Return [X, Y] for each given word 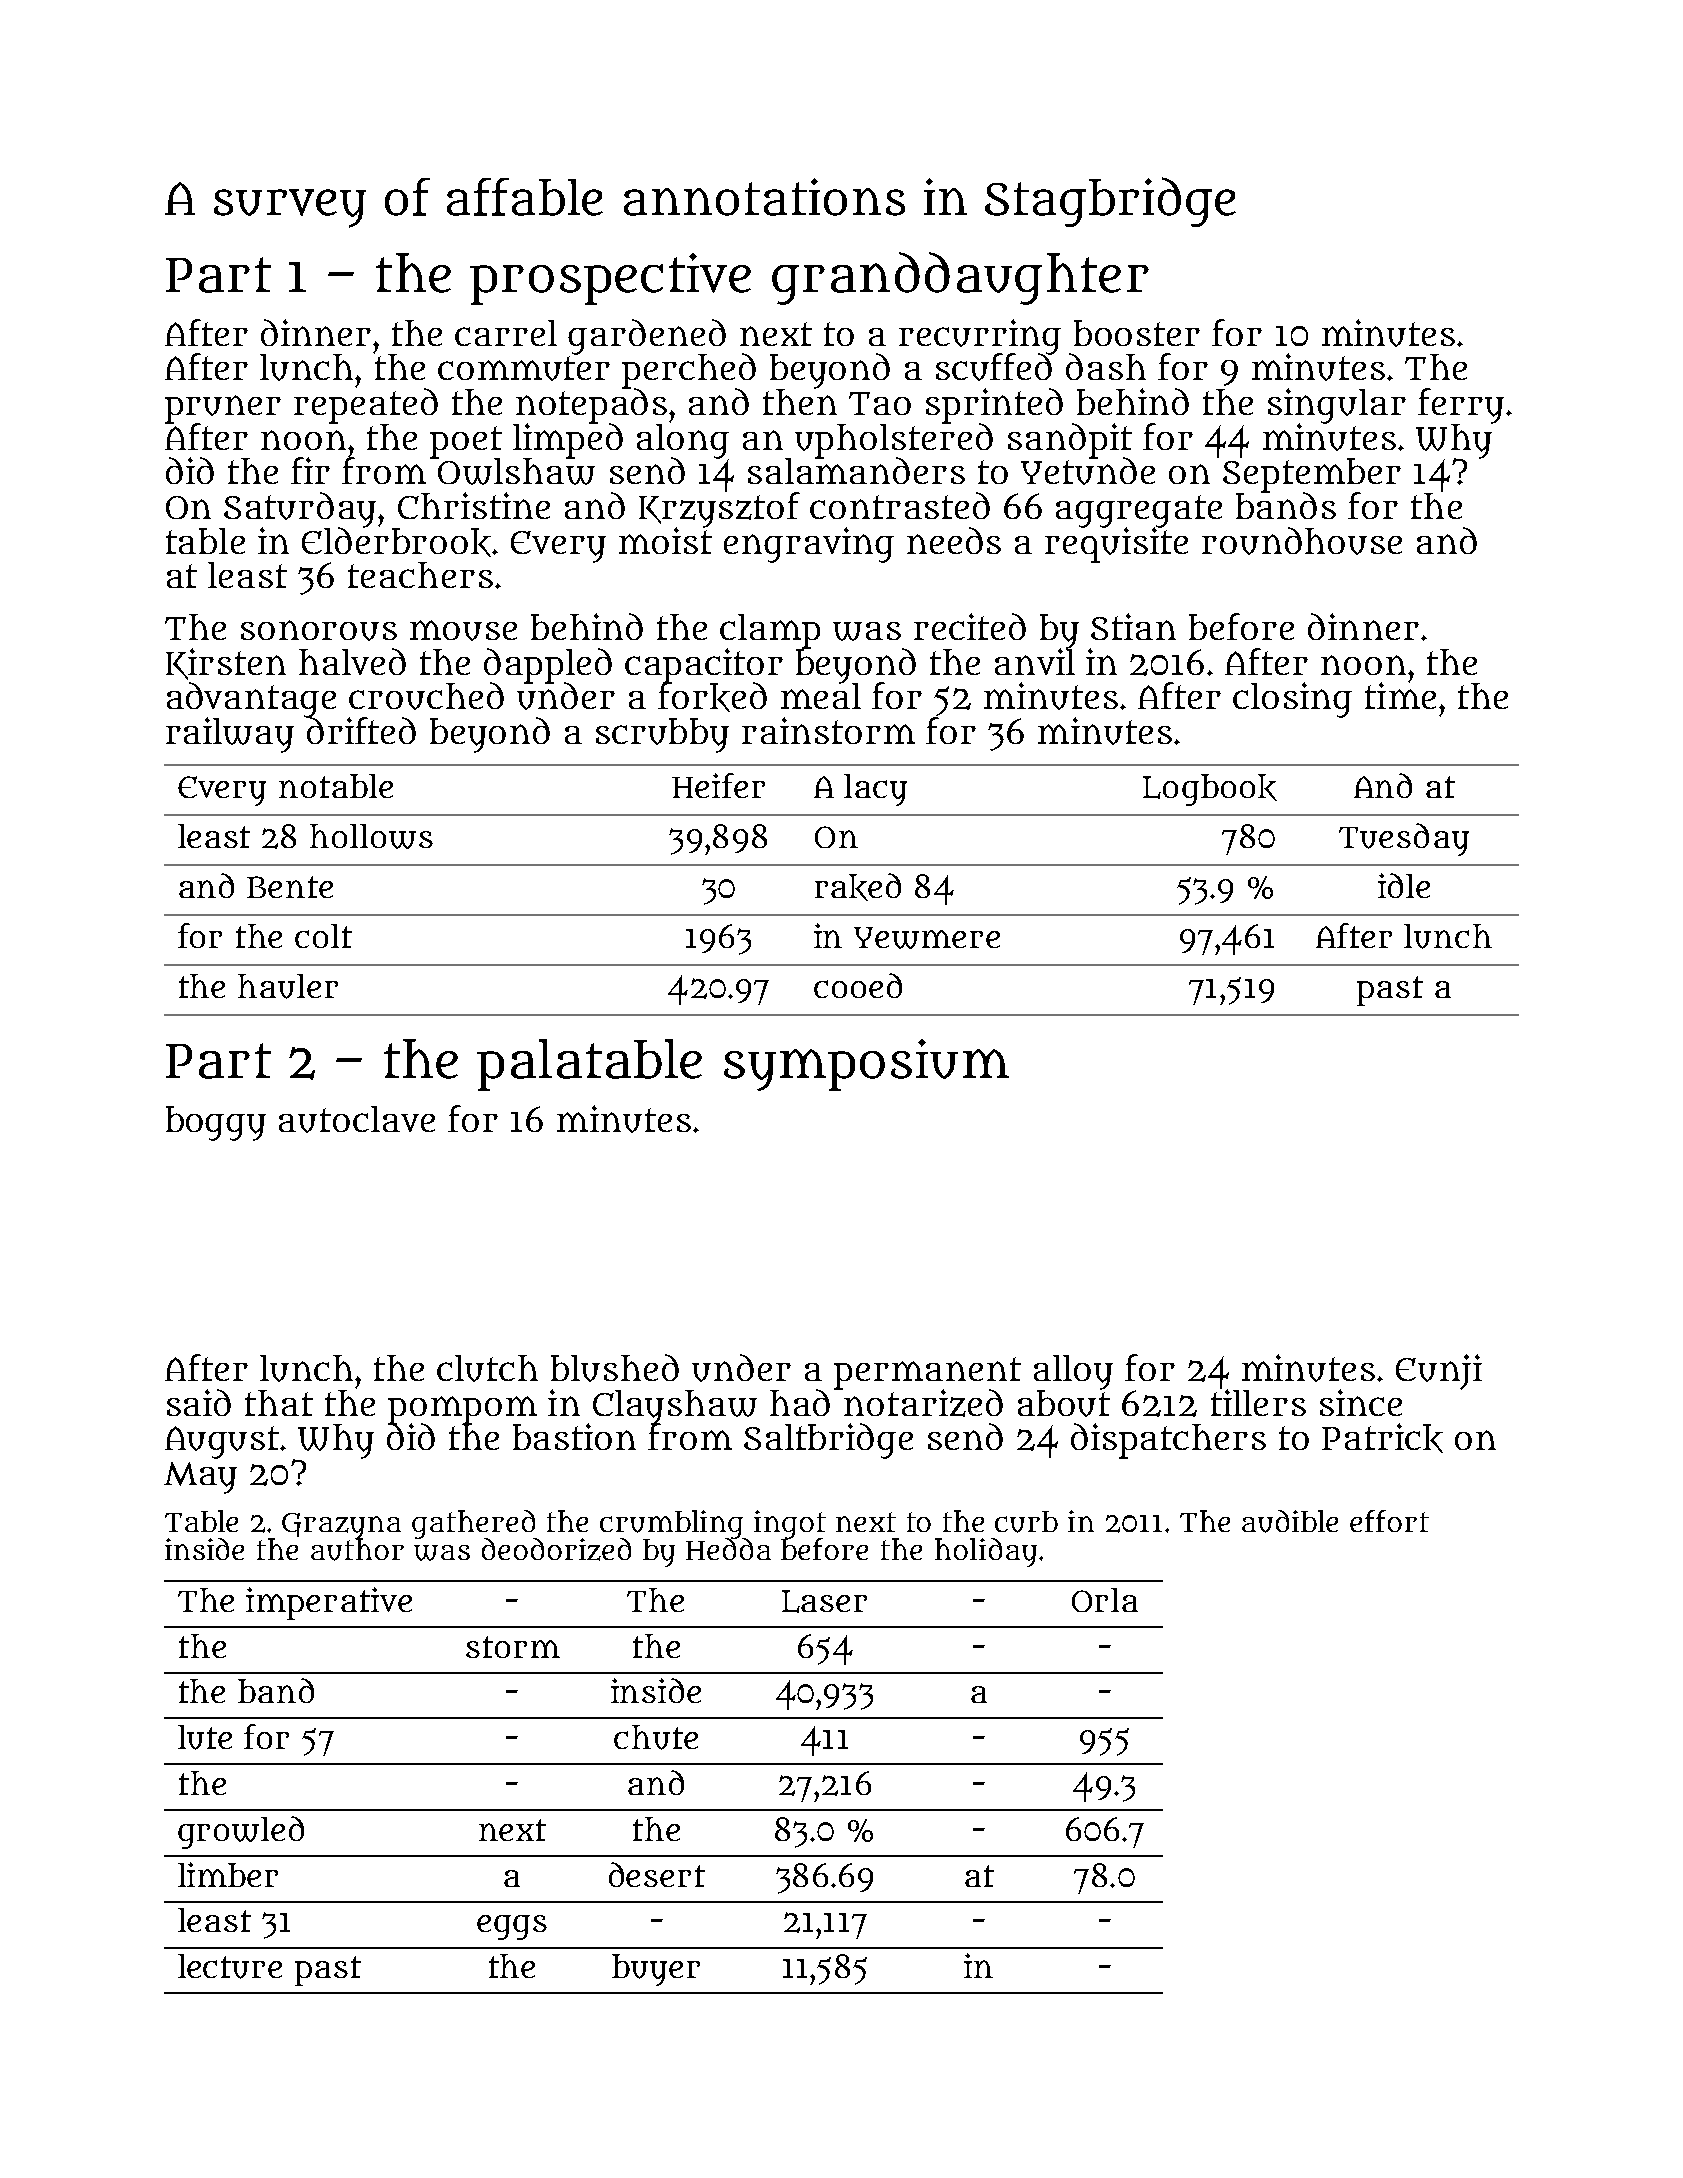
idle [1404, 885]
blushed [615, 1368]
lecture [230, 1966]
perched [689, 370]
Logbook [1210, 790]
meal [821, 696]
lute [205, 1737]
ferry [1461, 406]
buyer [656, 1970]
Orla [1105, 1600]
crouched [426, 696]
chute [656, 1737]
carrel [506, 333]
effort [1389, 1521]
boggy [216, 1123]
